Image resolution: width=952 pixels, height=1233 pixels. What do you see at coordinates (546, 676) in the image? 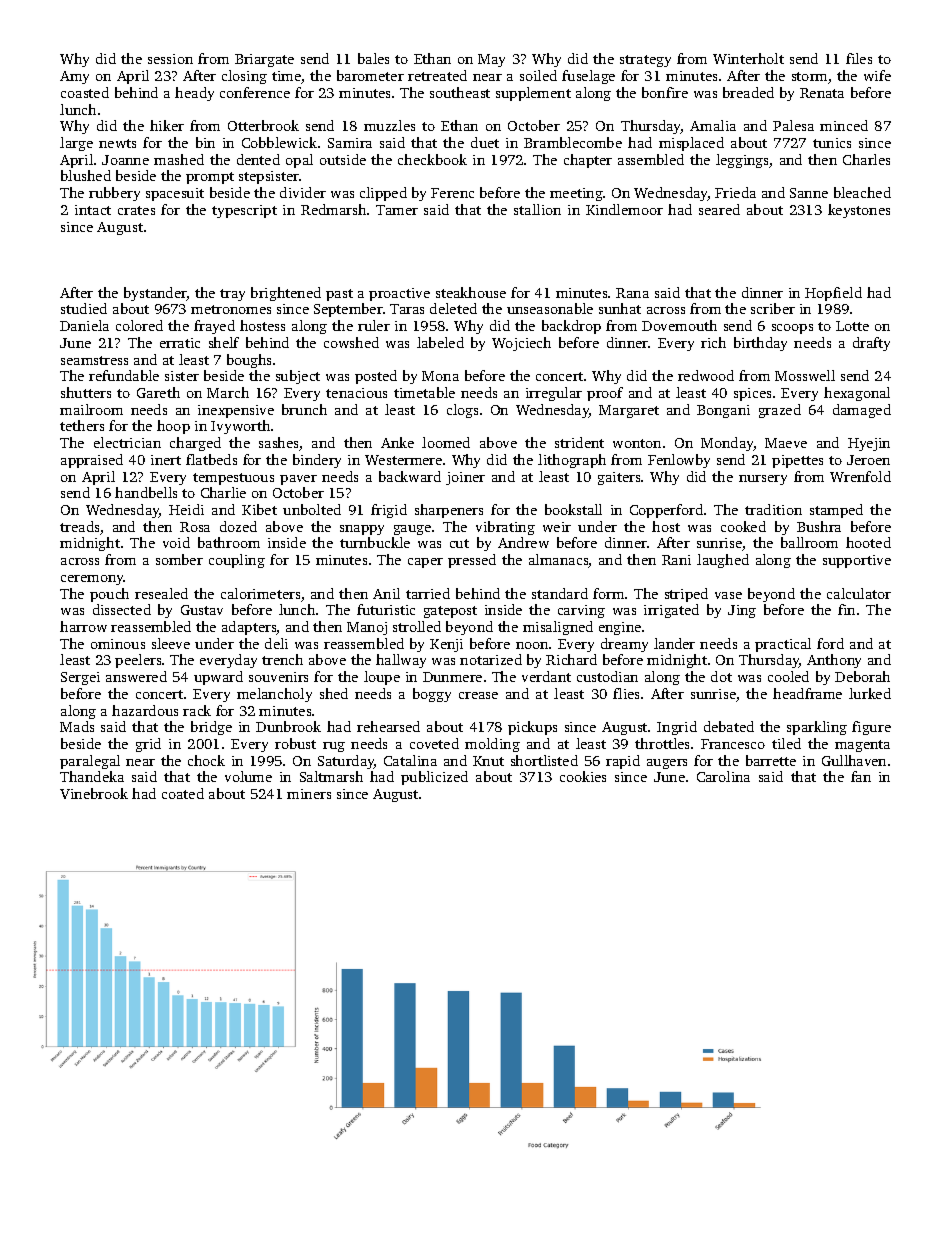
I see `verdant` at bounding box center [546, 676].
